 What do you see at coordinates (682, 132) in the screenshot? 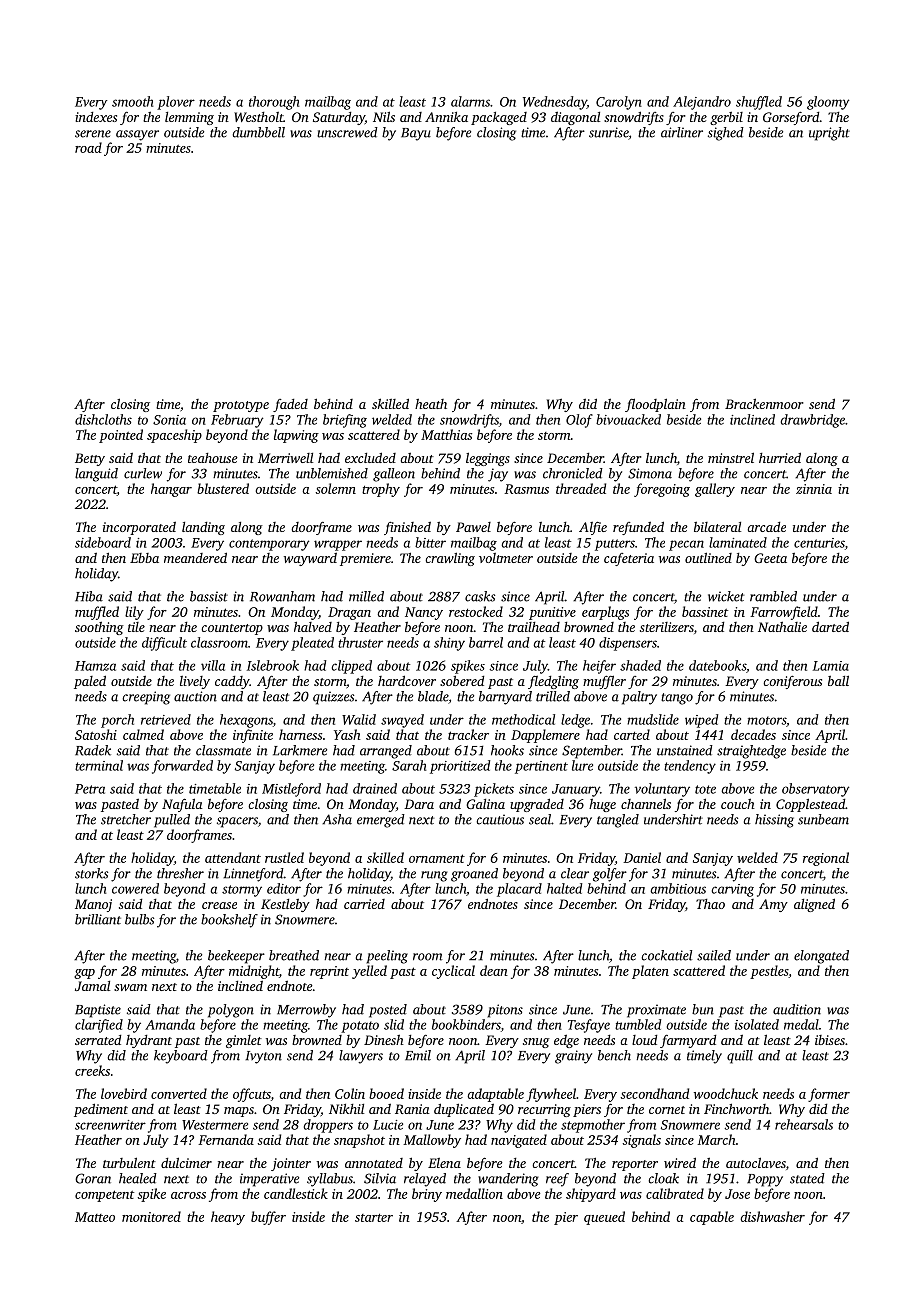
I see `airliner` at bounding box center [682, 132].
